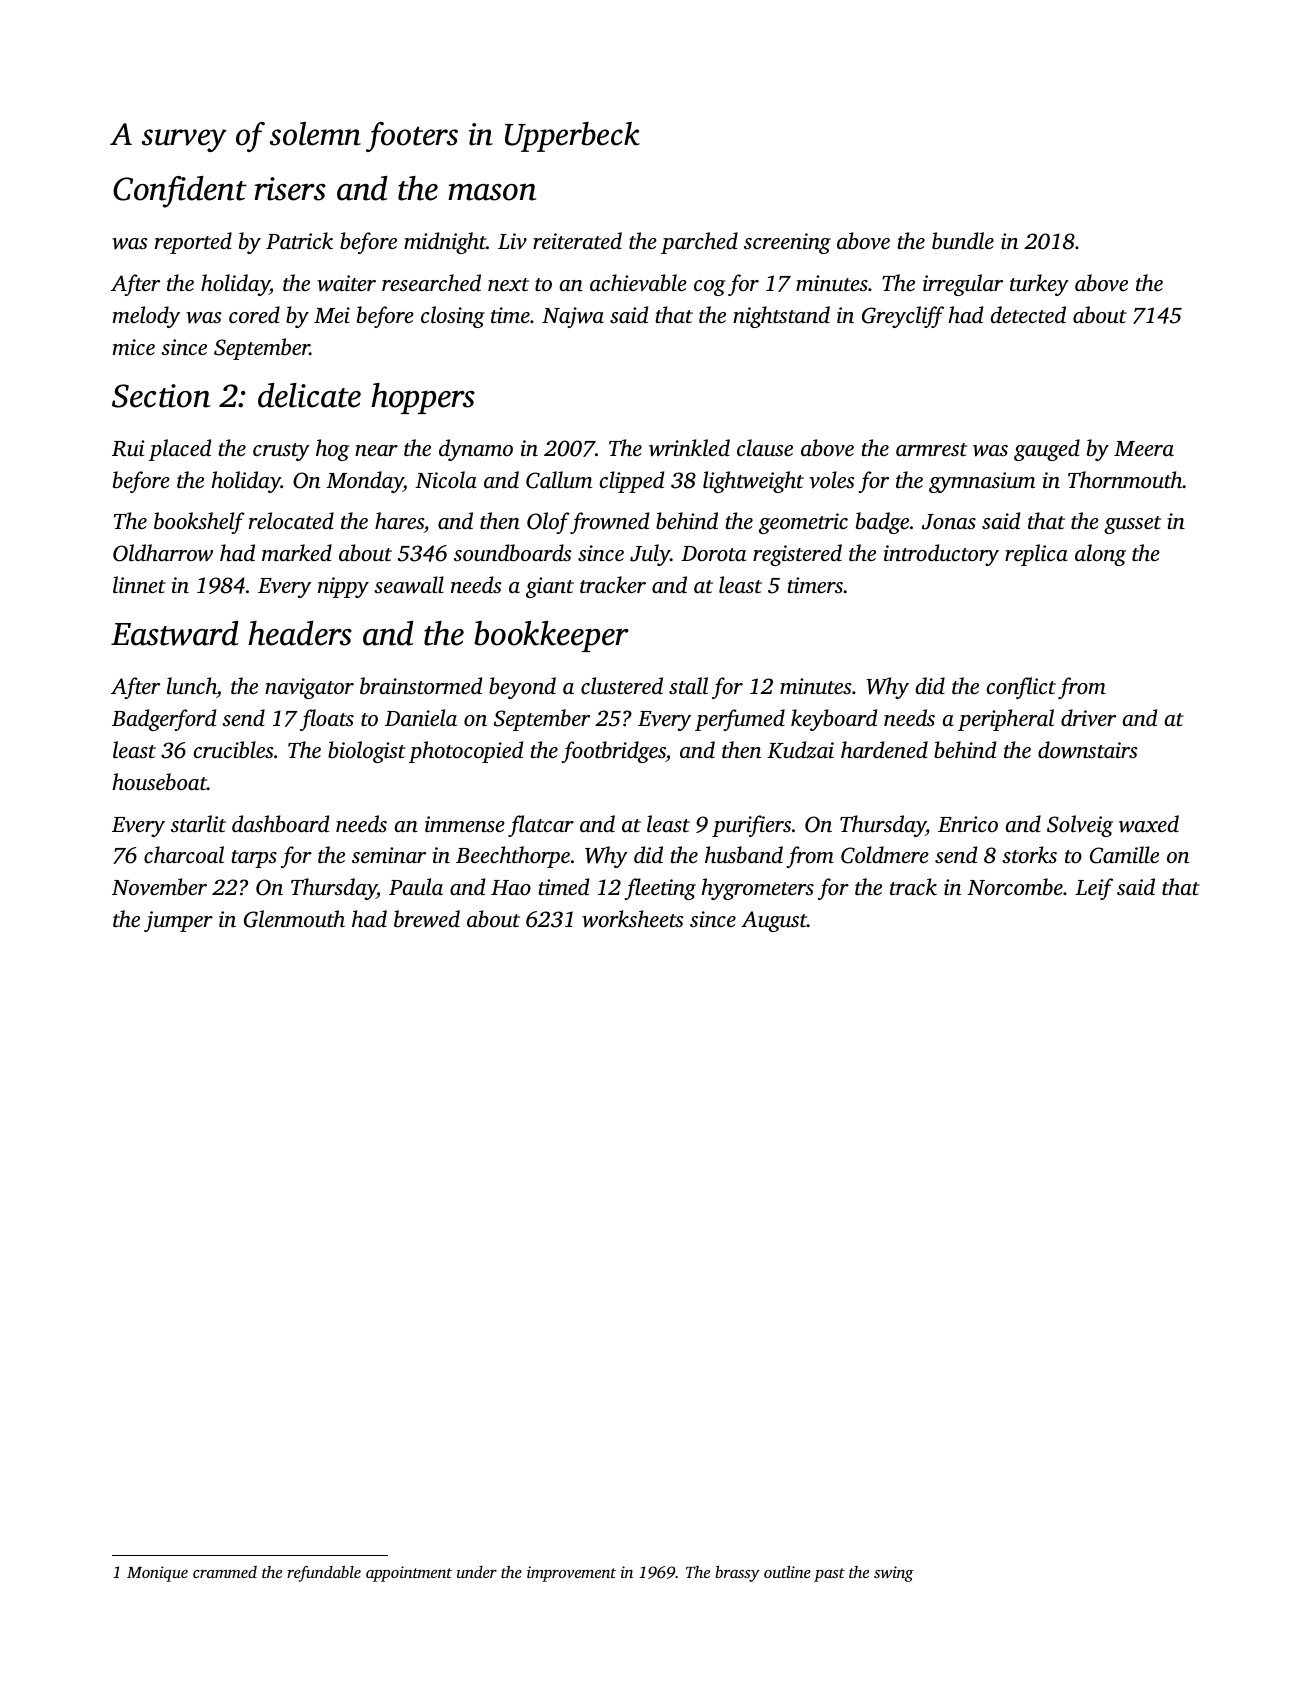  What do you see at coordinates (367, 752) in the screenshot?
I see `biologist` at bounding box center [367, 752].
